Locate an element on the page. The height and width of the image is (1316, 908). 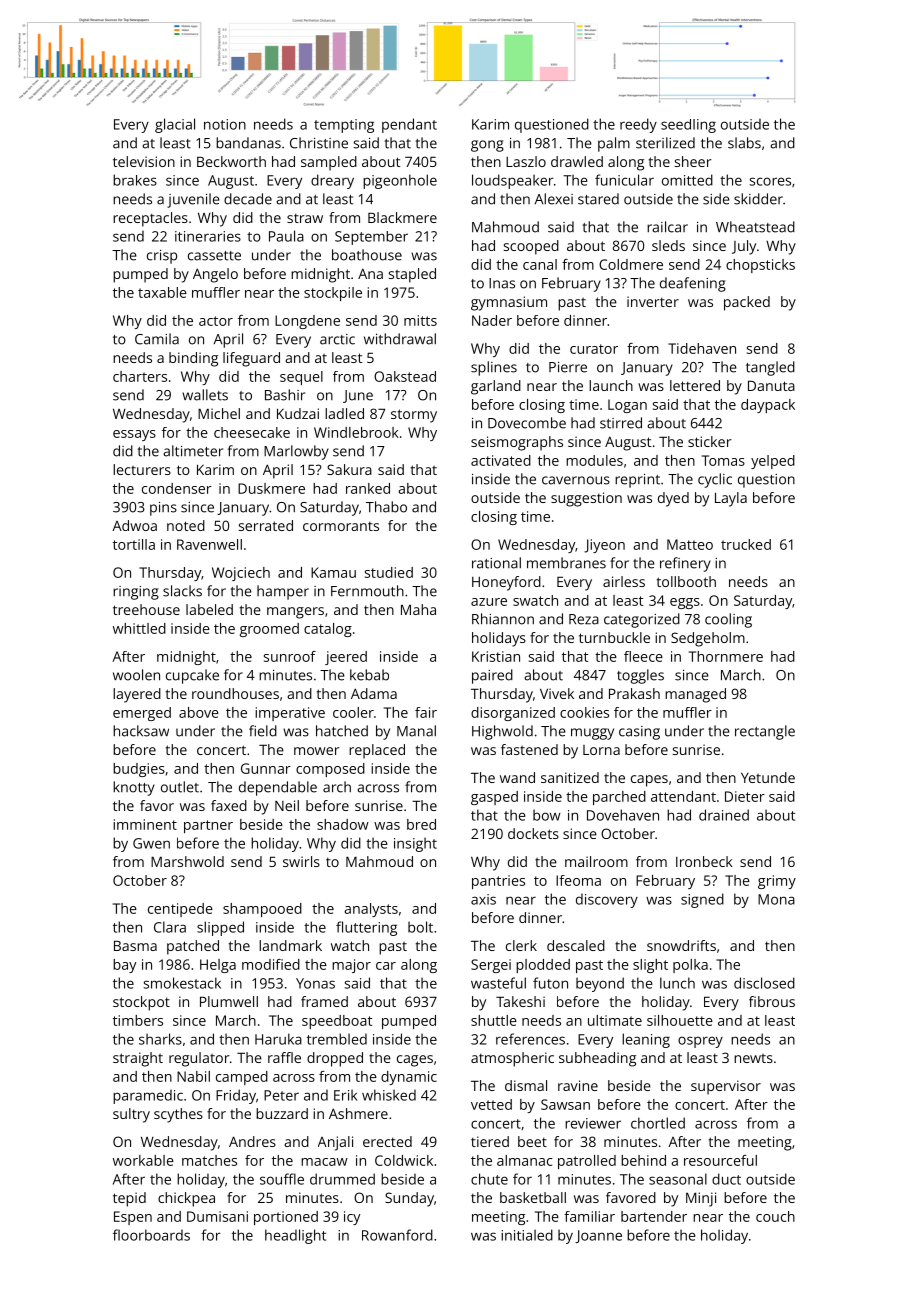
initialed is located at coordinates (527, 1235).
